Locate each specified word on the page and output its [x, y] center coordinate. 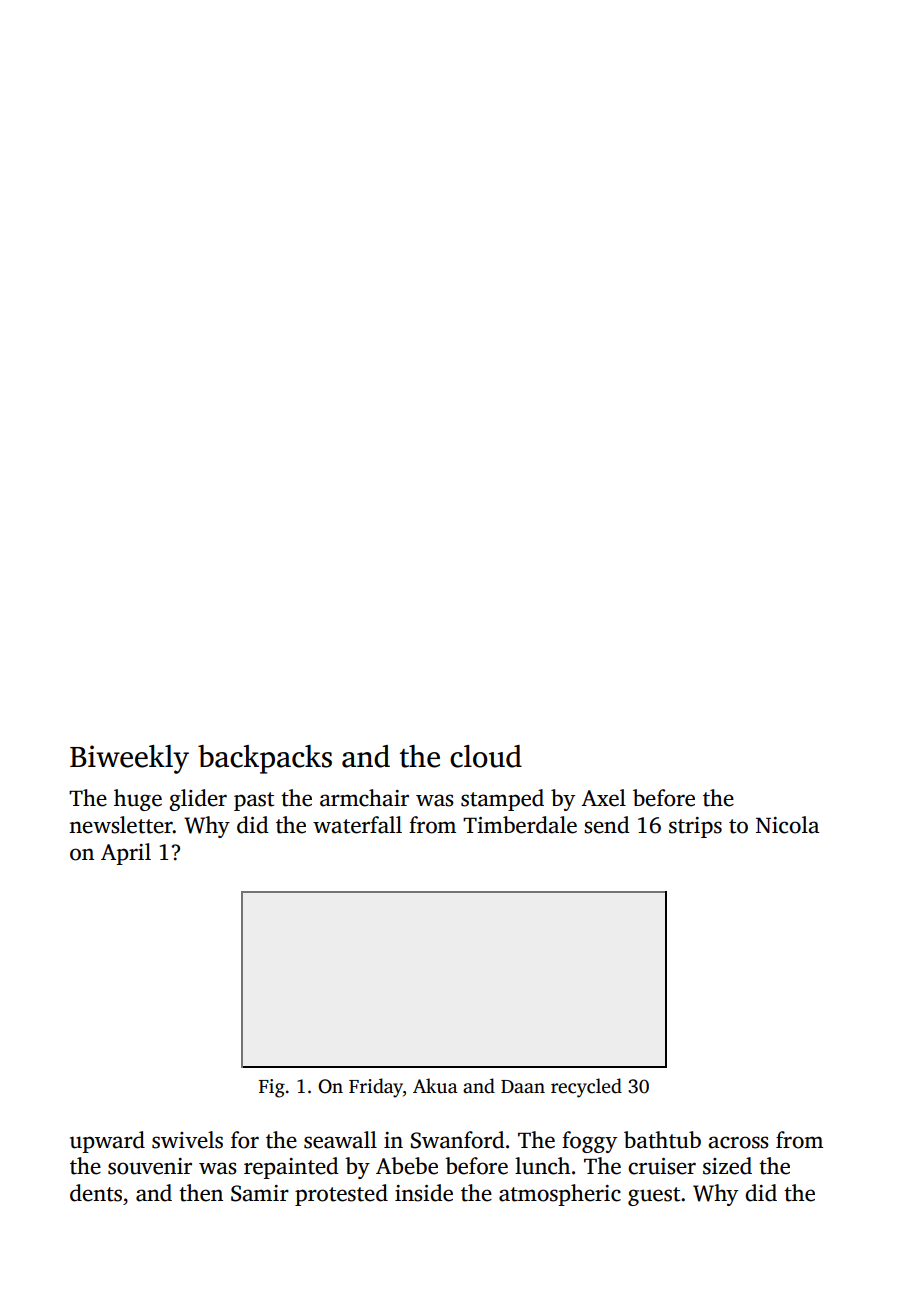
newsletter [121, 825]
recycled [586, 1088]
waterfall [357, 825]
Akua [435, 1086]
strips [695, 827]
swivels [187, 1140]
